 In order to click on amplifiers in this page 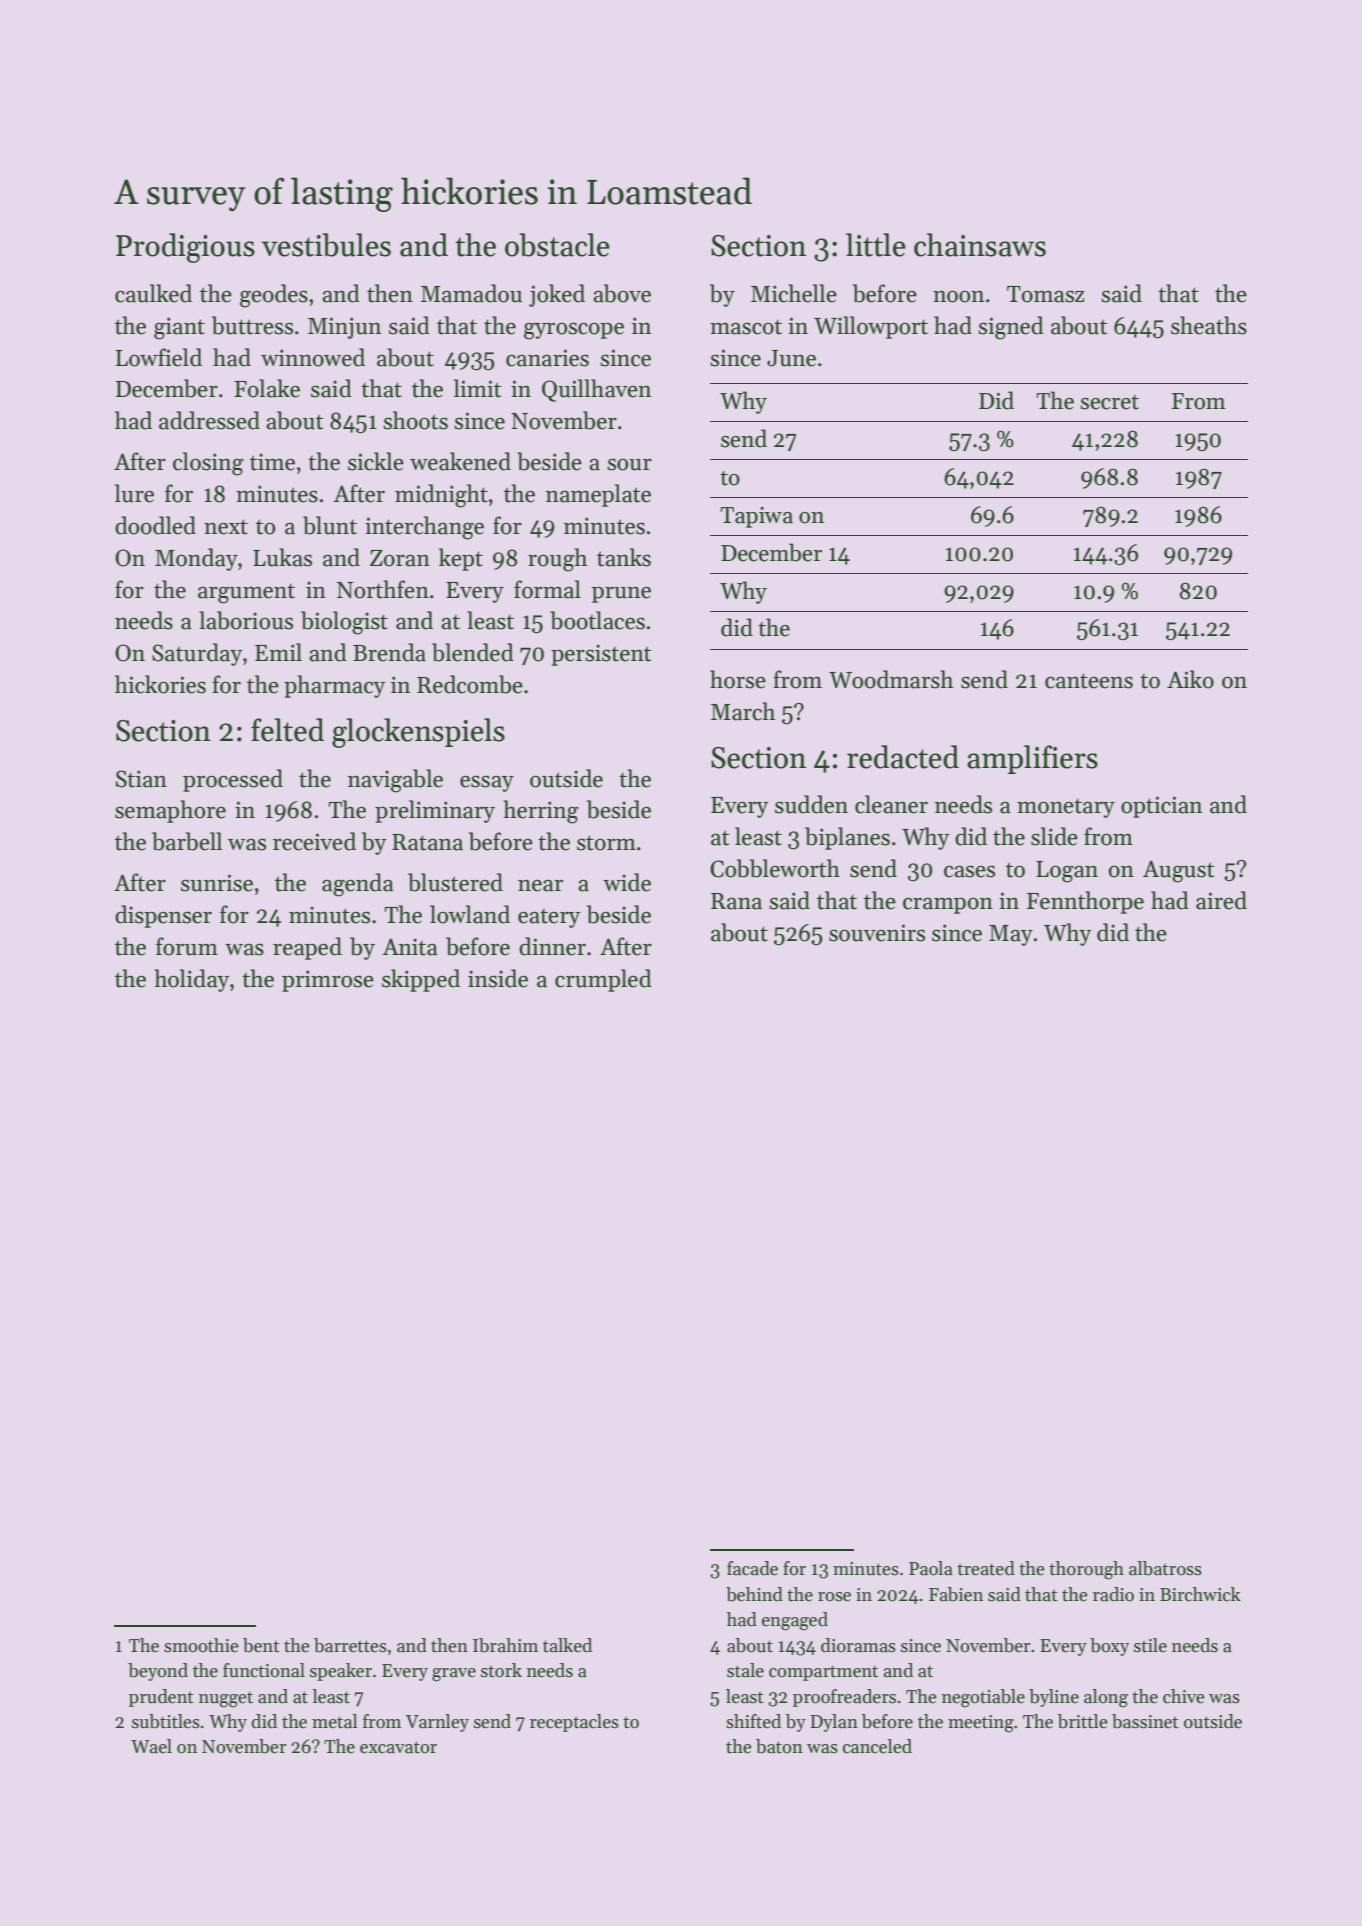, I will do `click(1032, 759)`.
